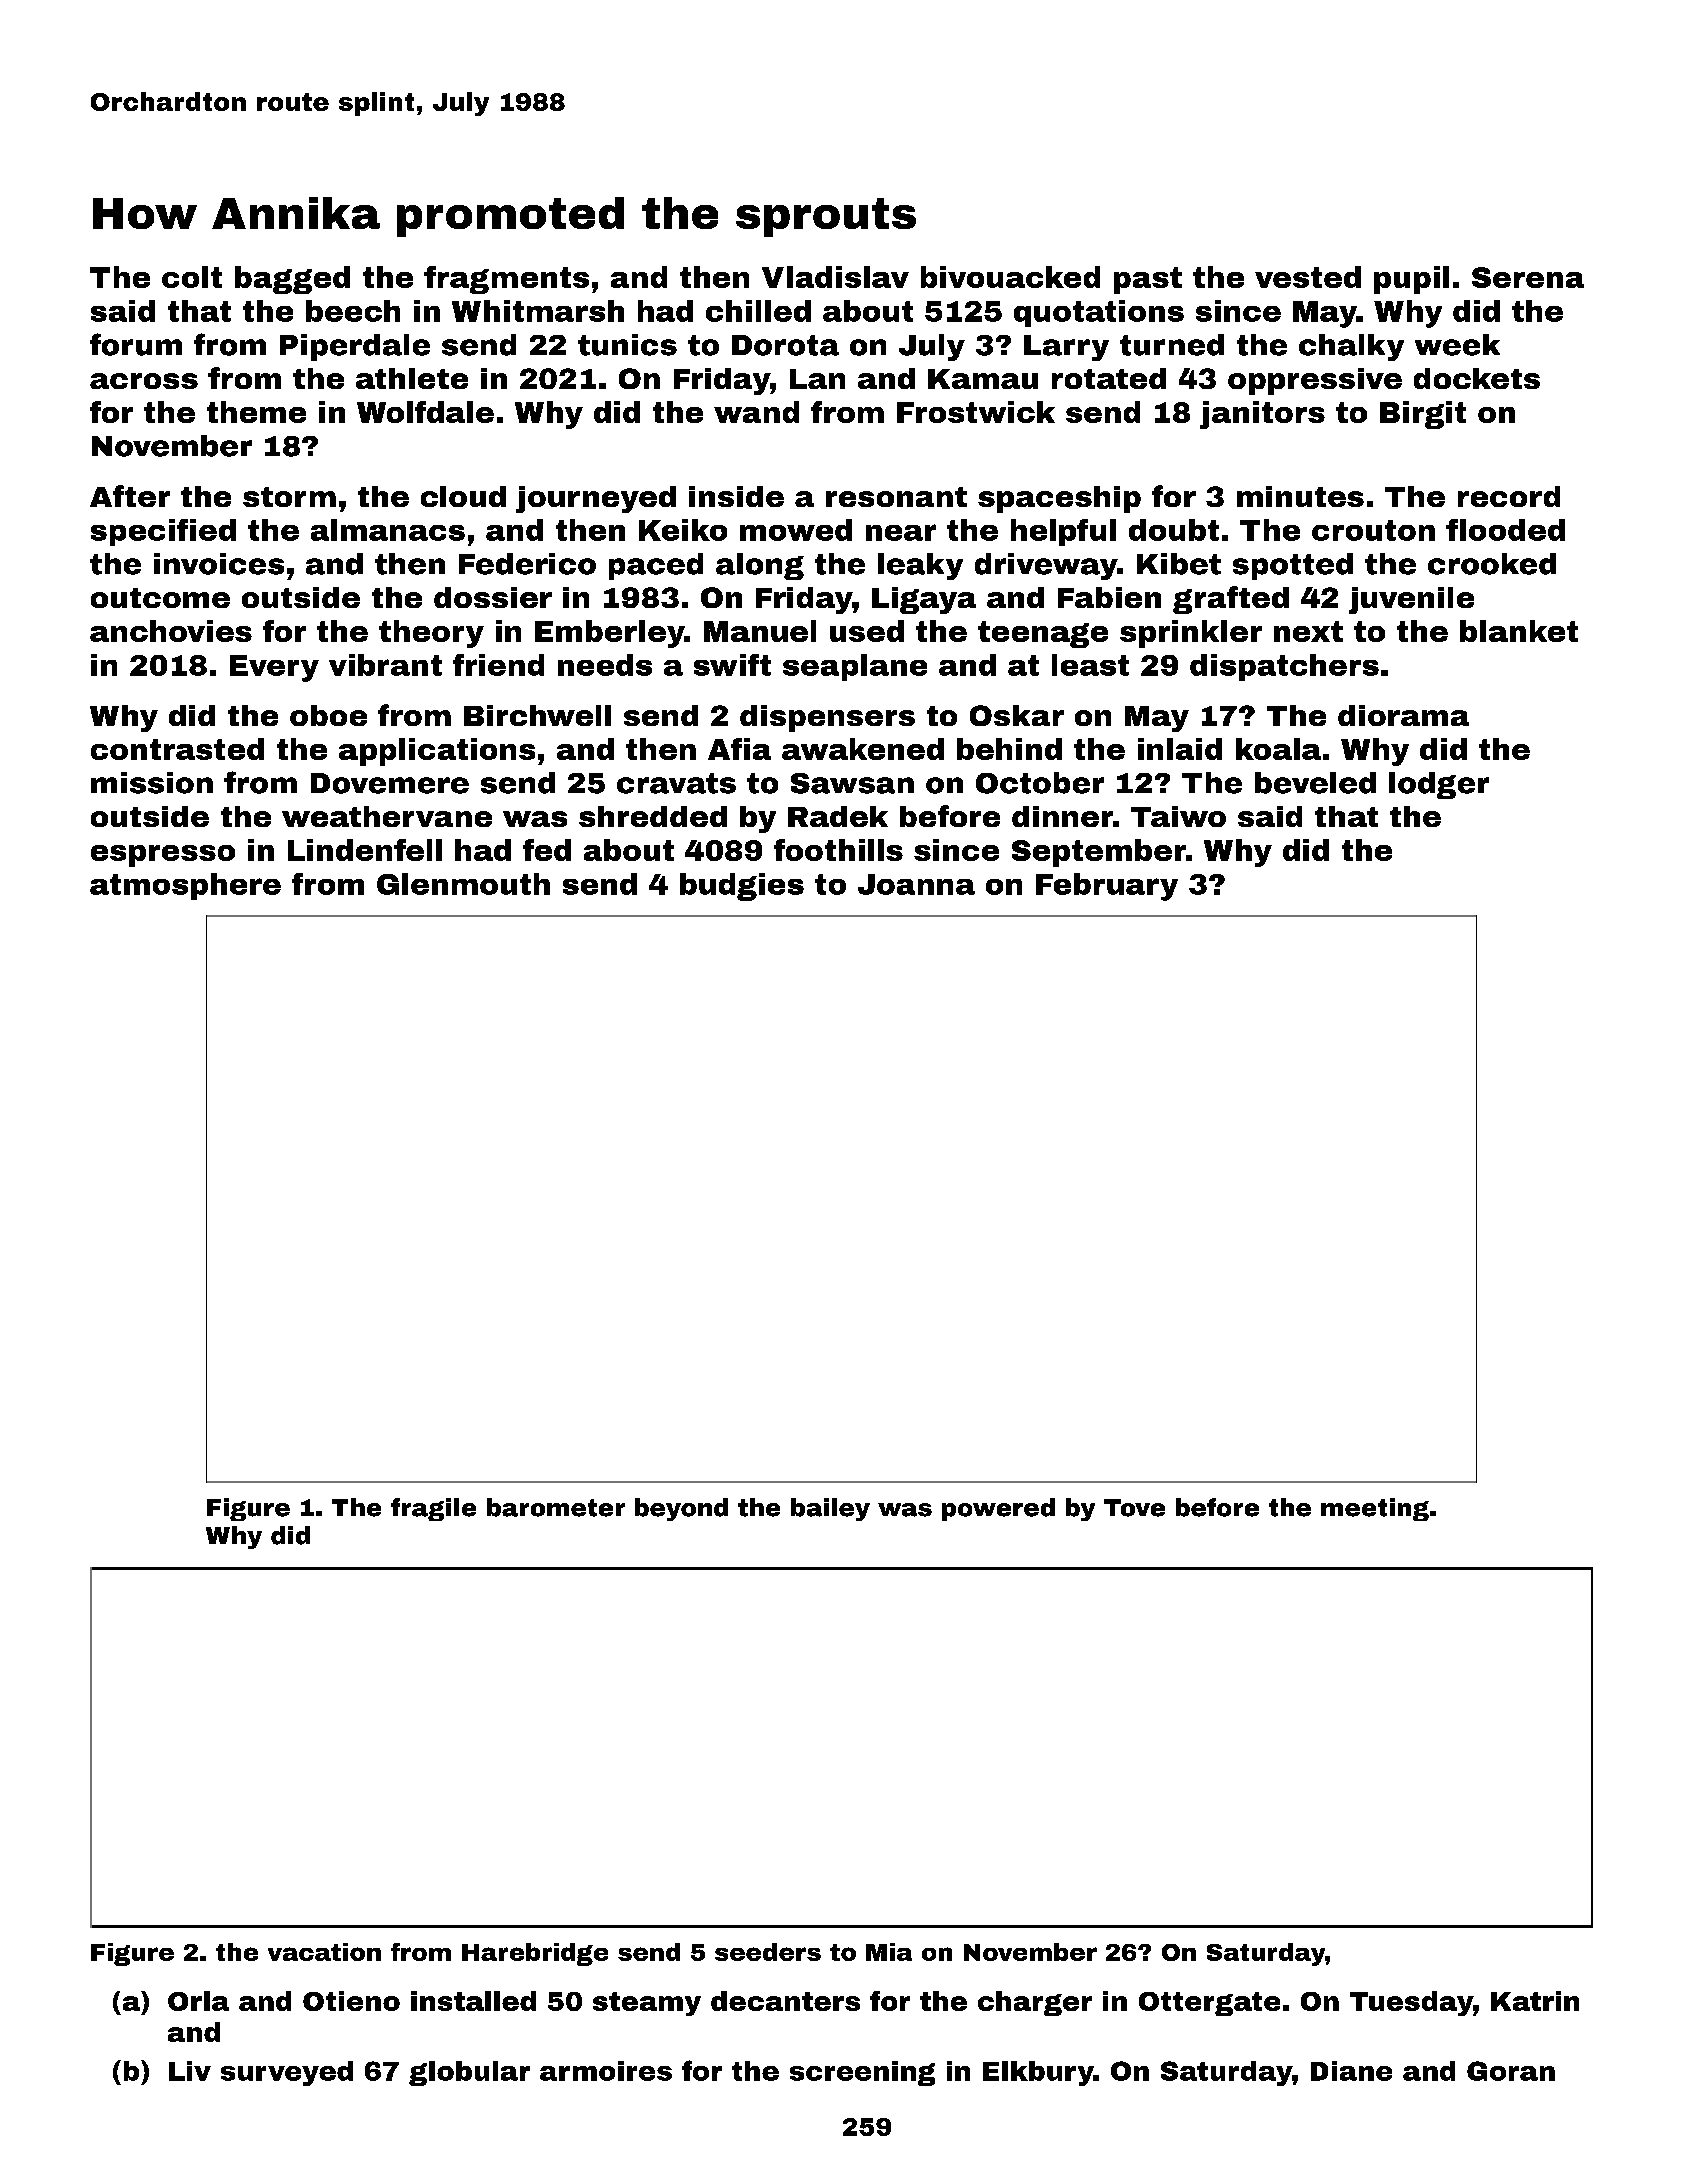 This screenshot has height=2178, width=1683. Describe the element at coordinates (192, 277) in the screenshot. I see `colt` at that location.
